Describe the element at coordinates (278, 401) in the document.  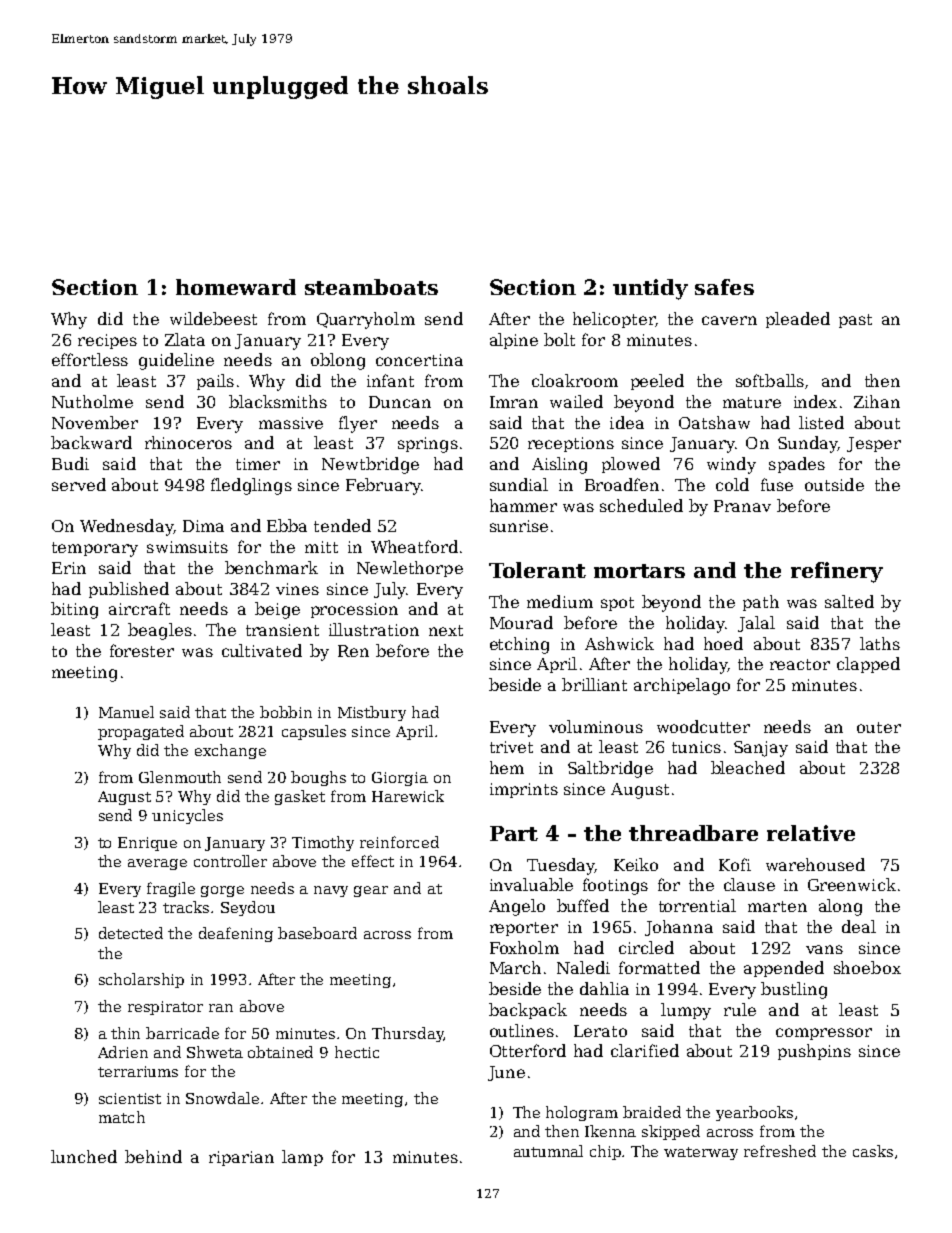
I see `blacksmiths` at that location.
